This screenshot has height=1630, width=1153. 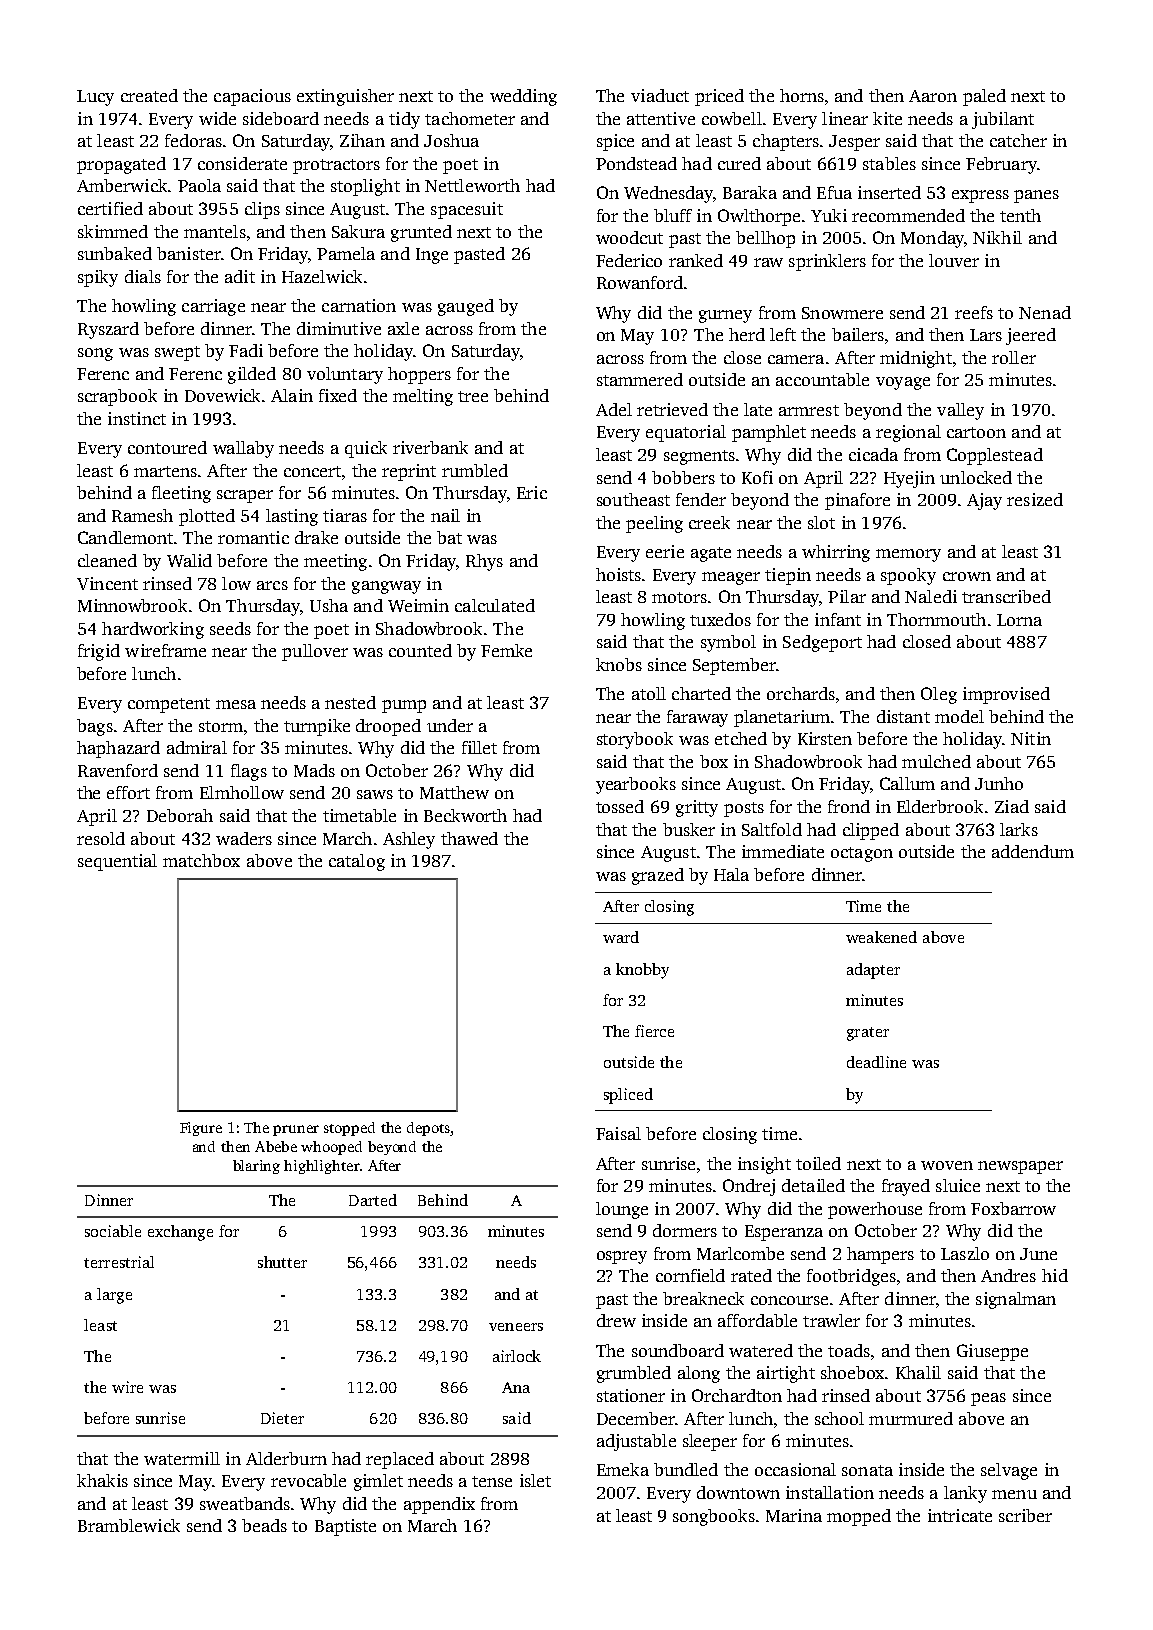 What do you see at coordinates (423, 397) in the screenshot?
I see `melting` at bounding box center [423, 397].
